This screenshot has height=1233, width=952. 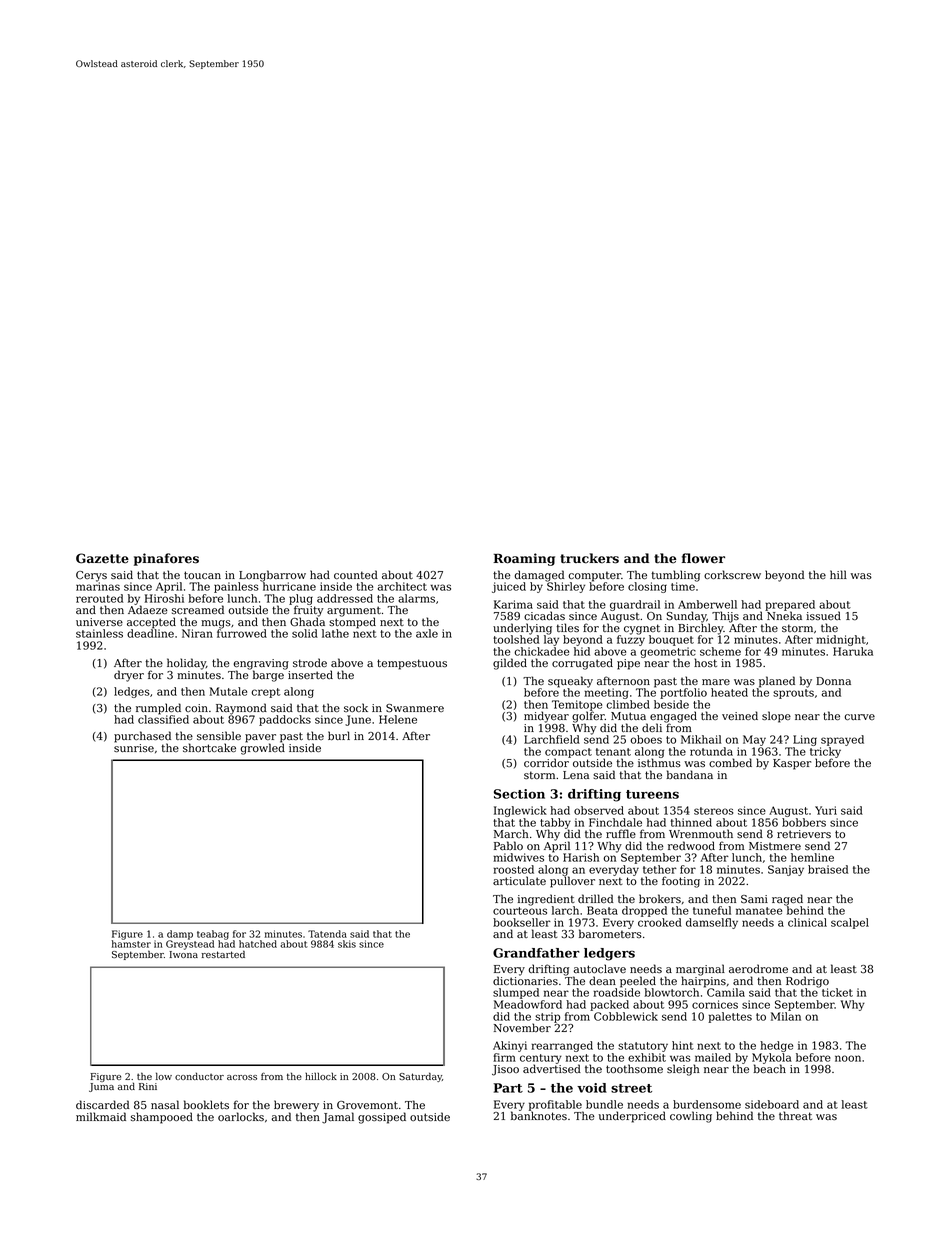 I want to click on pinafores, so click(x=166, y=559).
